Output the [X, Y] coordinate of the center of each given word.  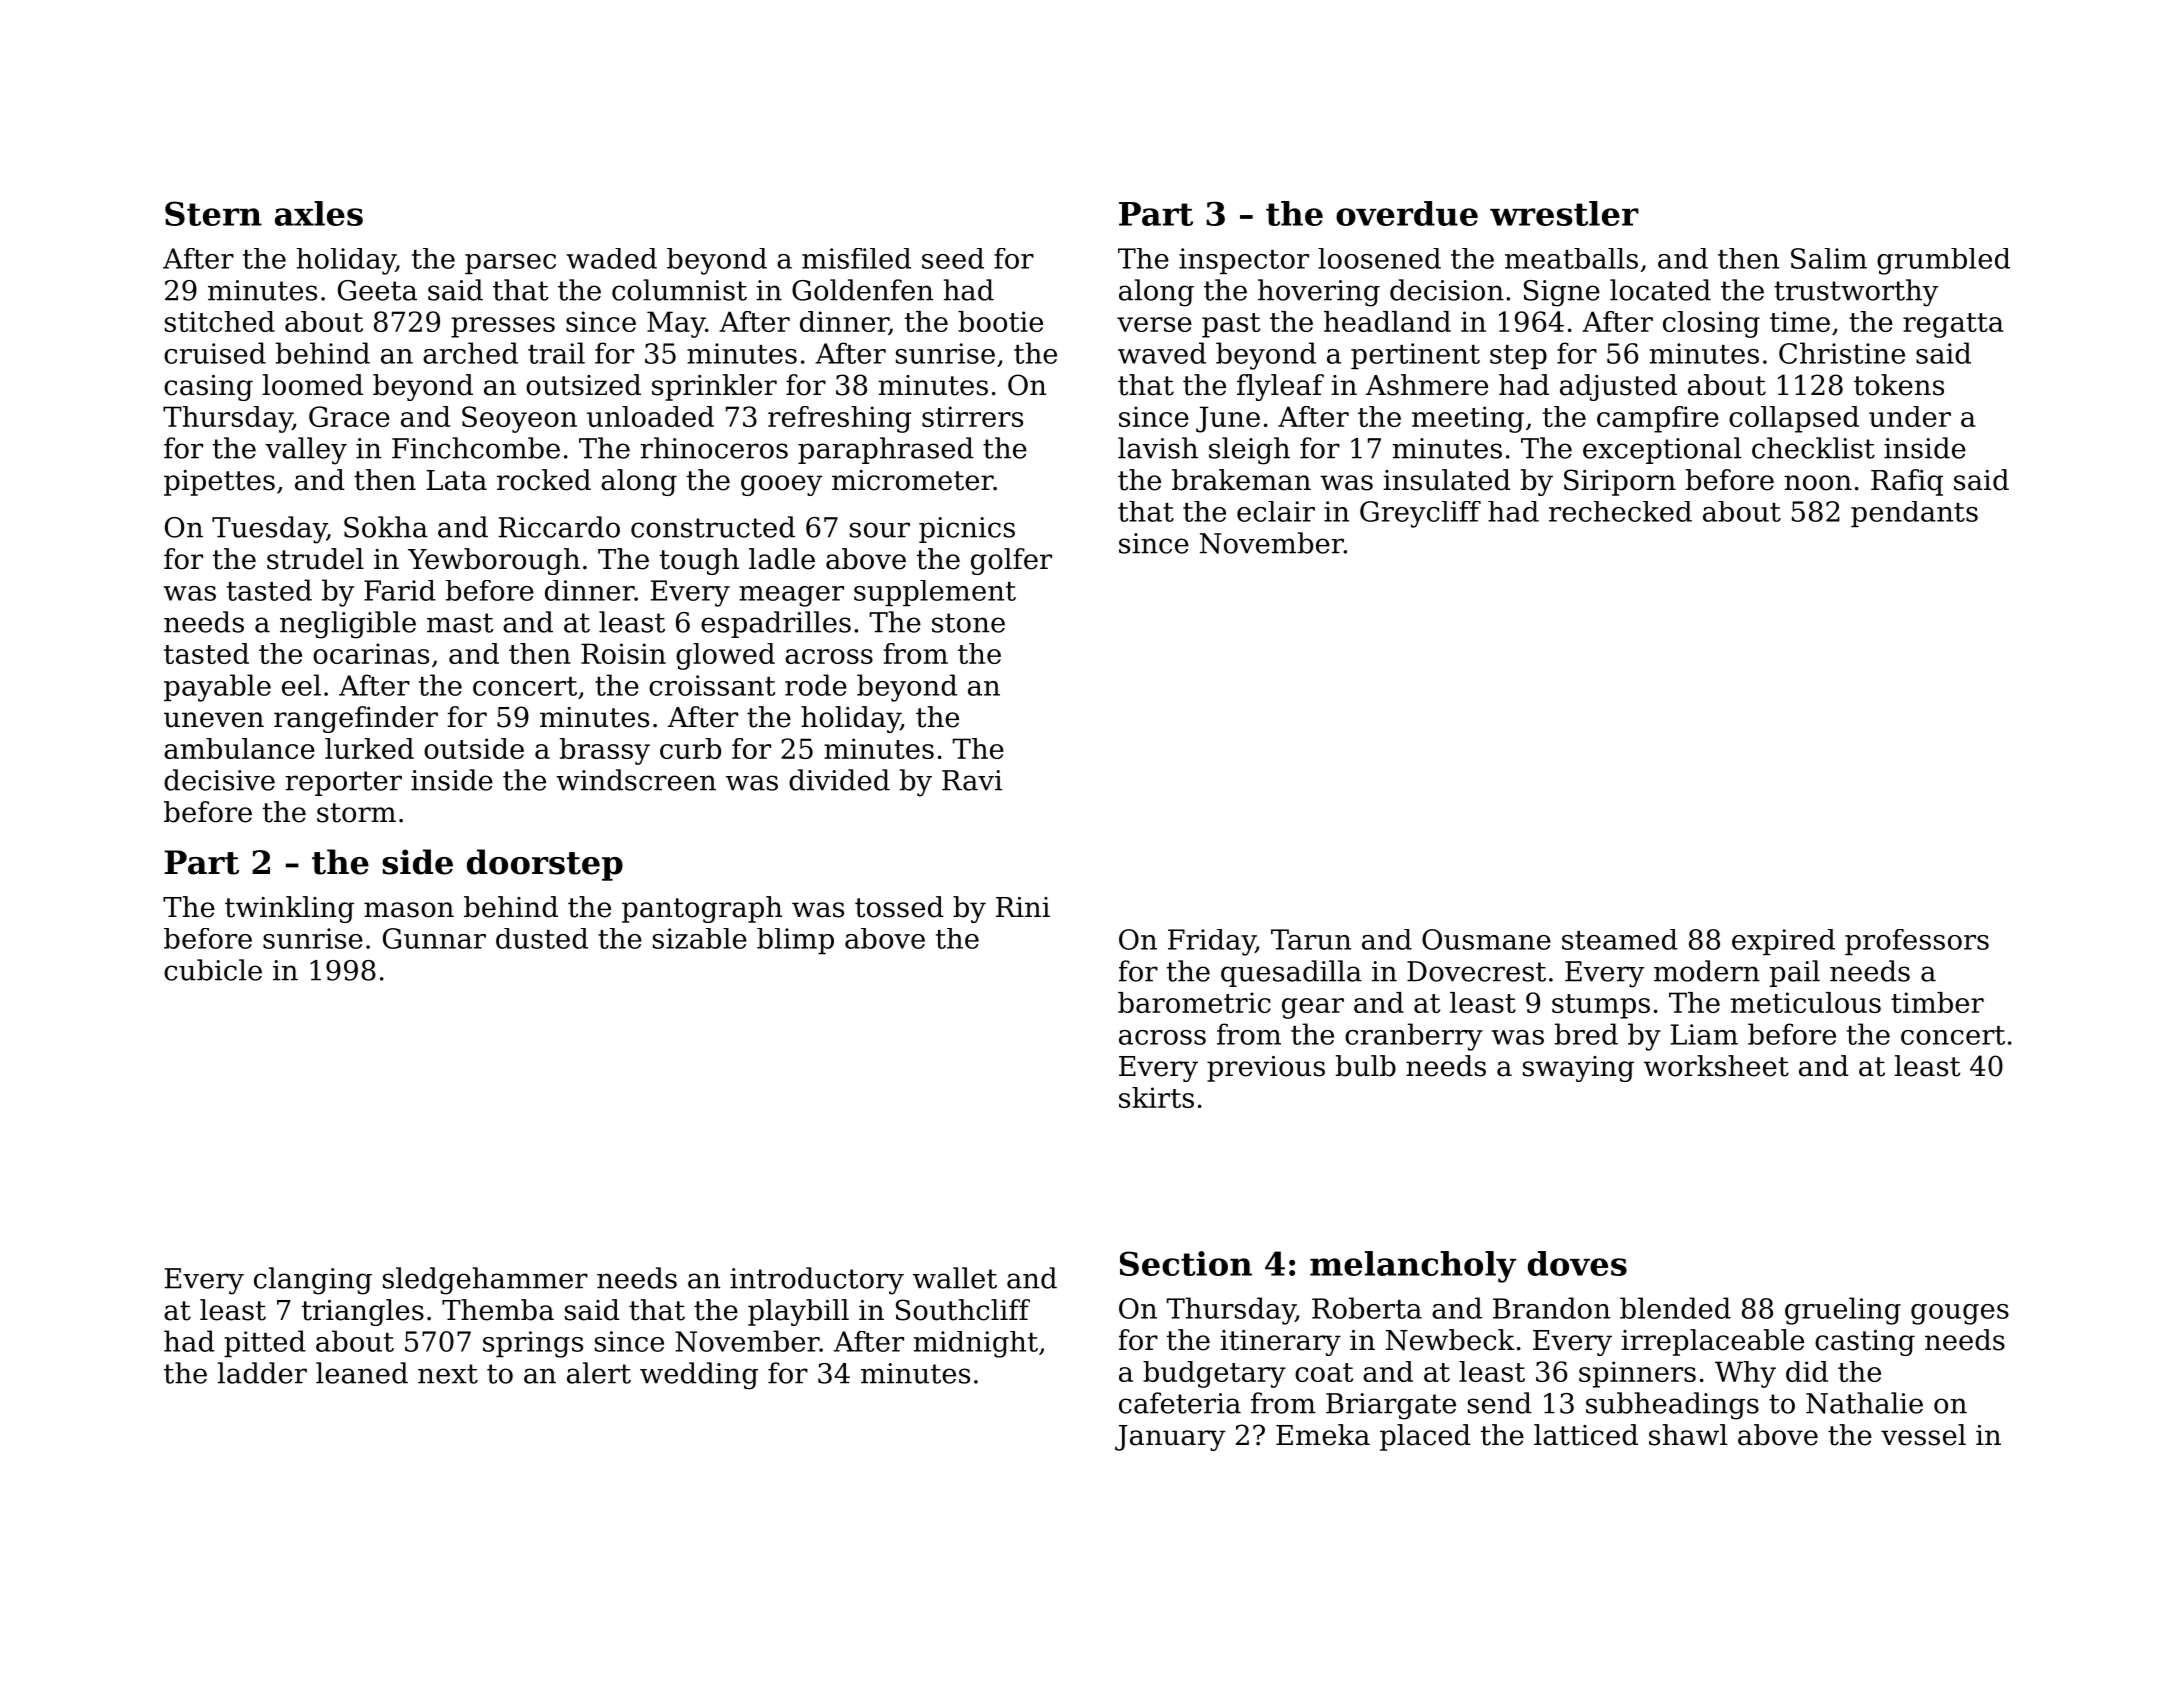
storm [356, 813]
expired [1783, 942]
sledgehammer [485, 1281]
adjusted [1618, 387]
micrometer [912, 480]
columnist [679, 290]
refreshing [840, 419]
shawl [1688, 1435]
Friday [1212, 942]
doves [1577, 1263]
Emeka [1323, 1435]
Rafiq [1907, 482]
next [448, 1374]
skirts [1156, 1097]
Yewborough [494, 561]
